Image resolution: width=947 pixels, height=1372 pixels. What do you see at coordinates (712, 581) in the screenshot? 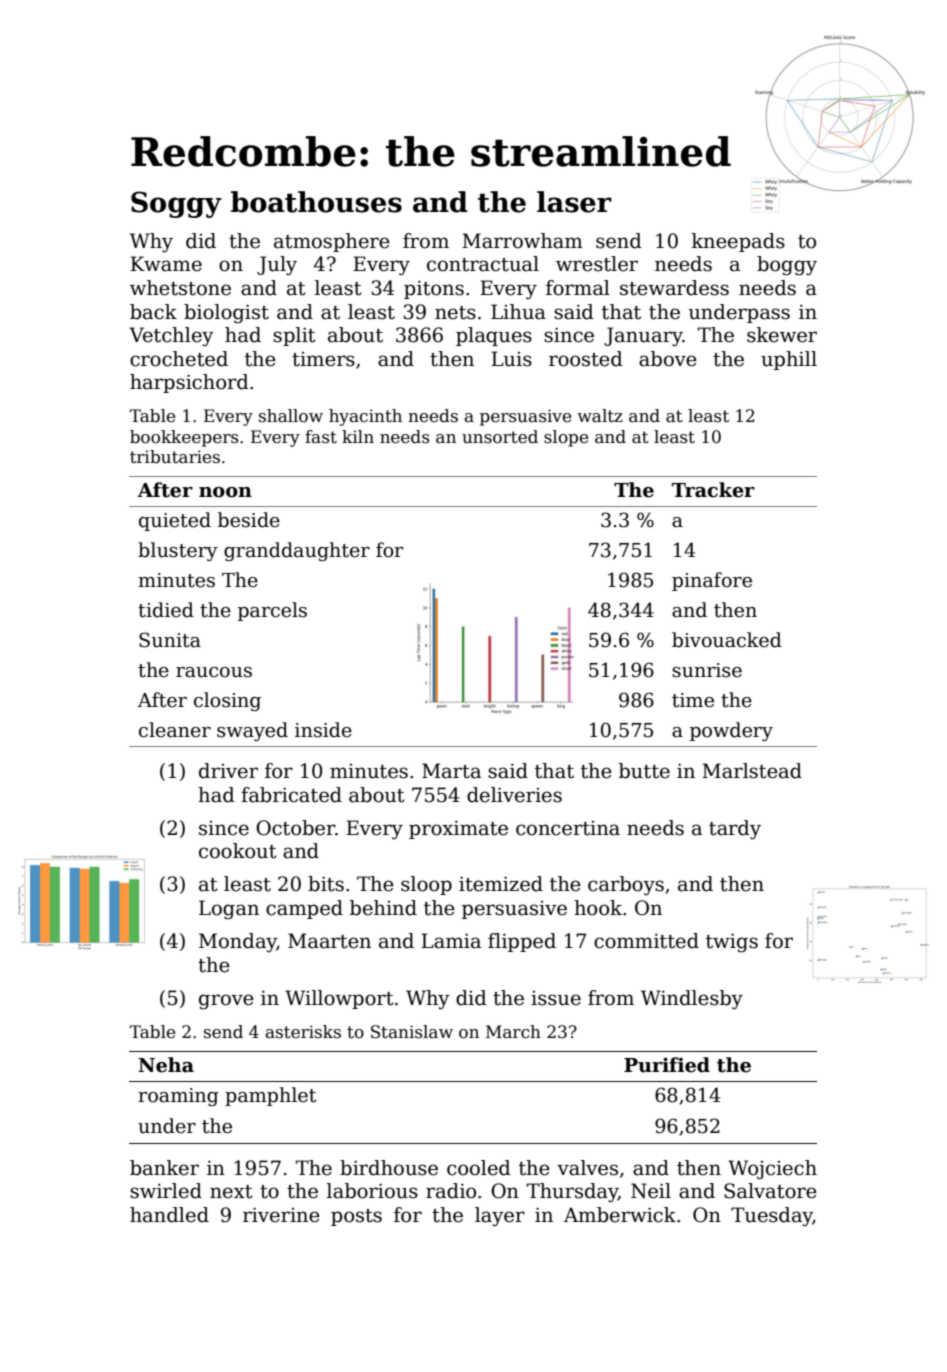
I see `pinafore` at bounding box center [712, 581].
